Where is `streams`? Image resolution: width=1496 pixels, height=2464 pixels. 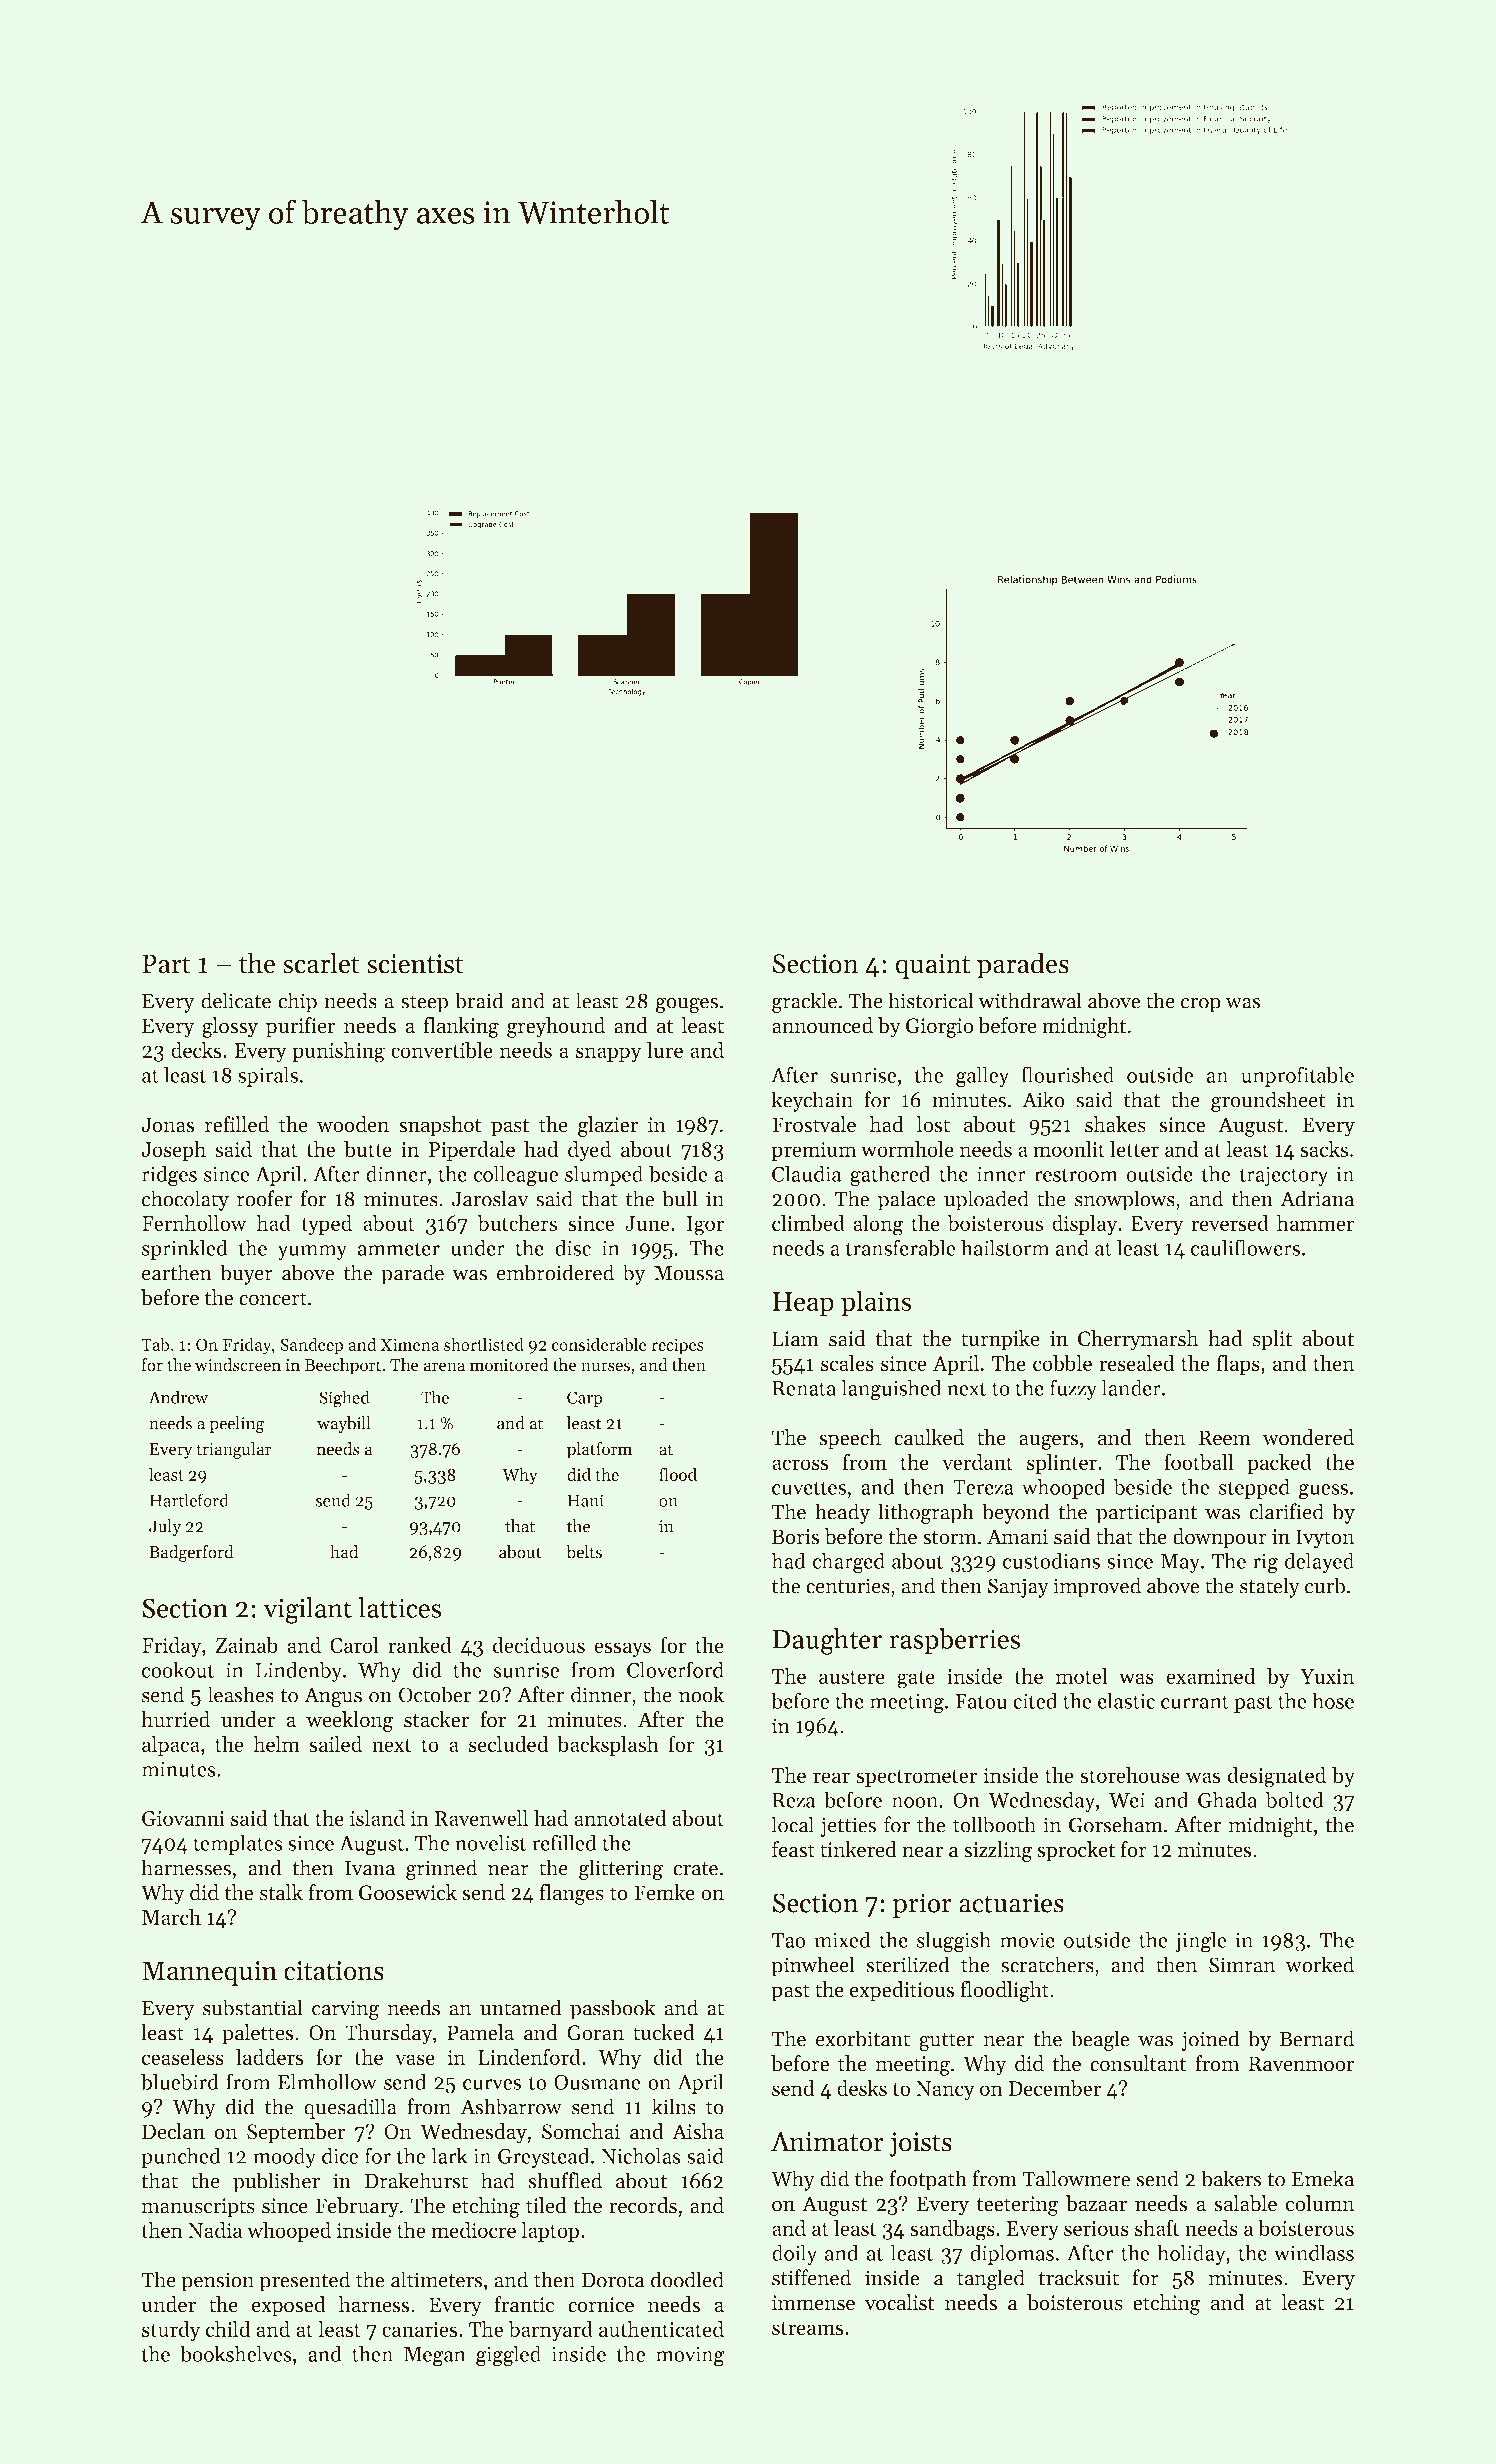
streams is located at coordinates (808, 2328).
